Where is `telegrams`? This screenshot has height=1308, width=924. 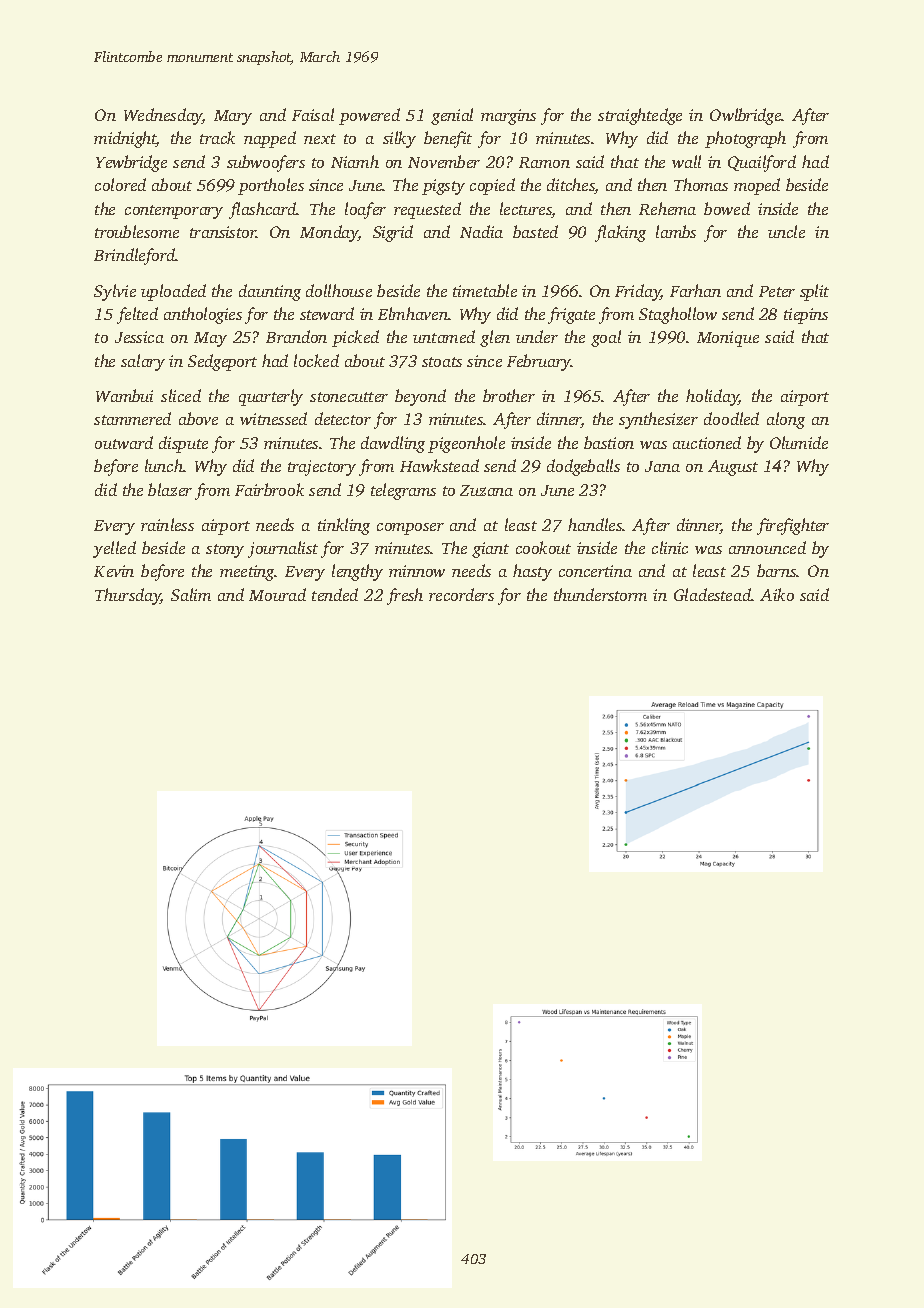
telegrams is located at coordinates (403, 491).
